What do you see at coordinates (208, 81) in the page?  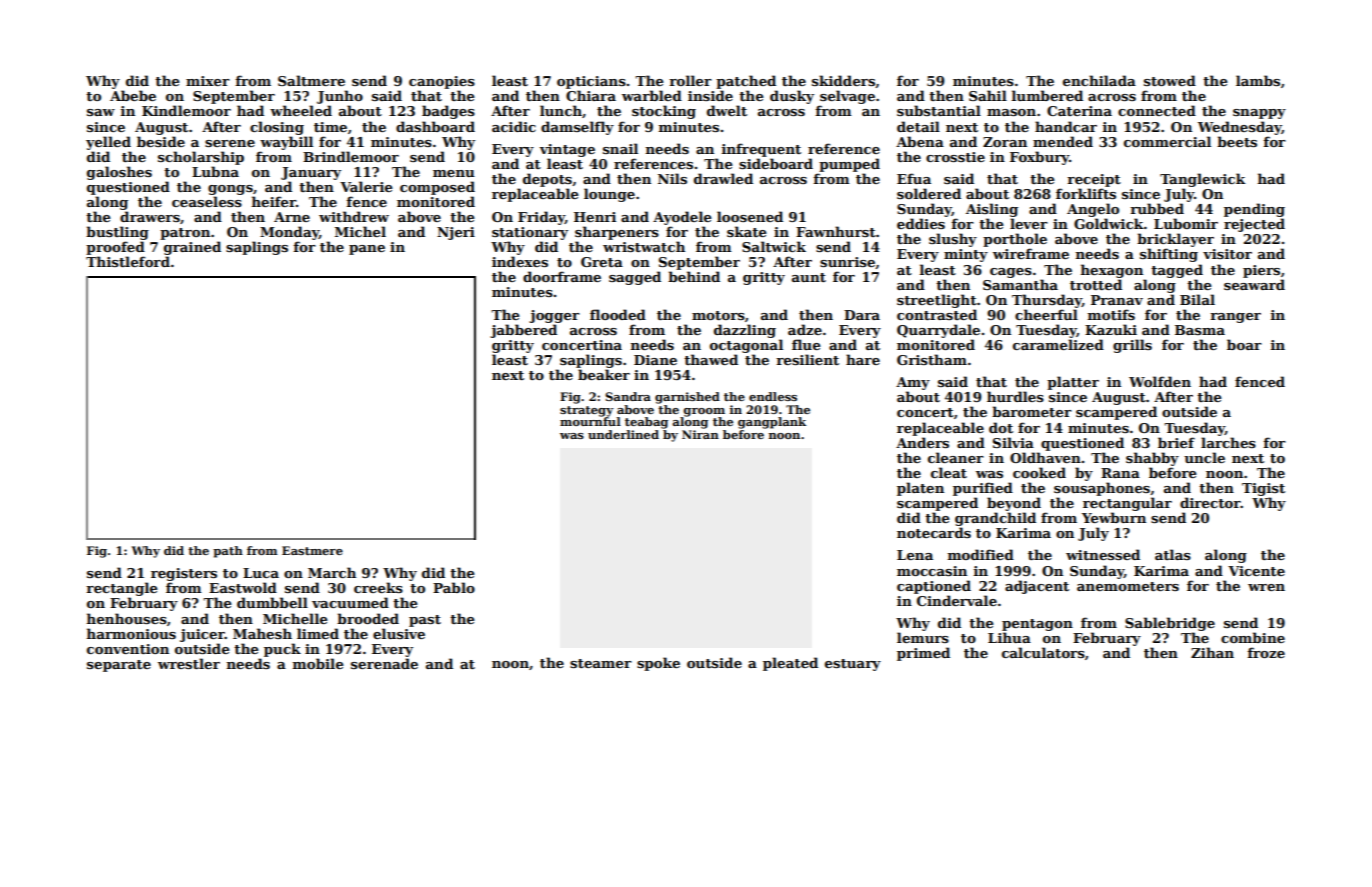 I see `mixer` at bounding box center [208, 81].
